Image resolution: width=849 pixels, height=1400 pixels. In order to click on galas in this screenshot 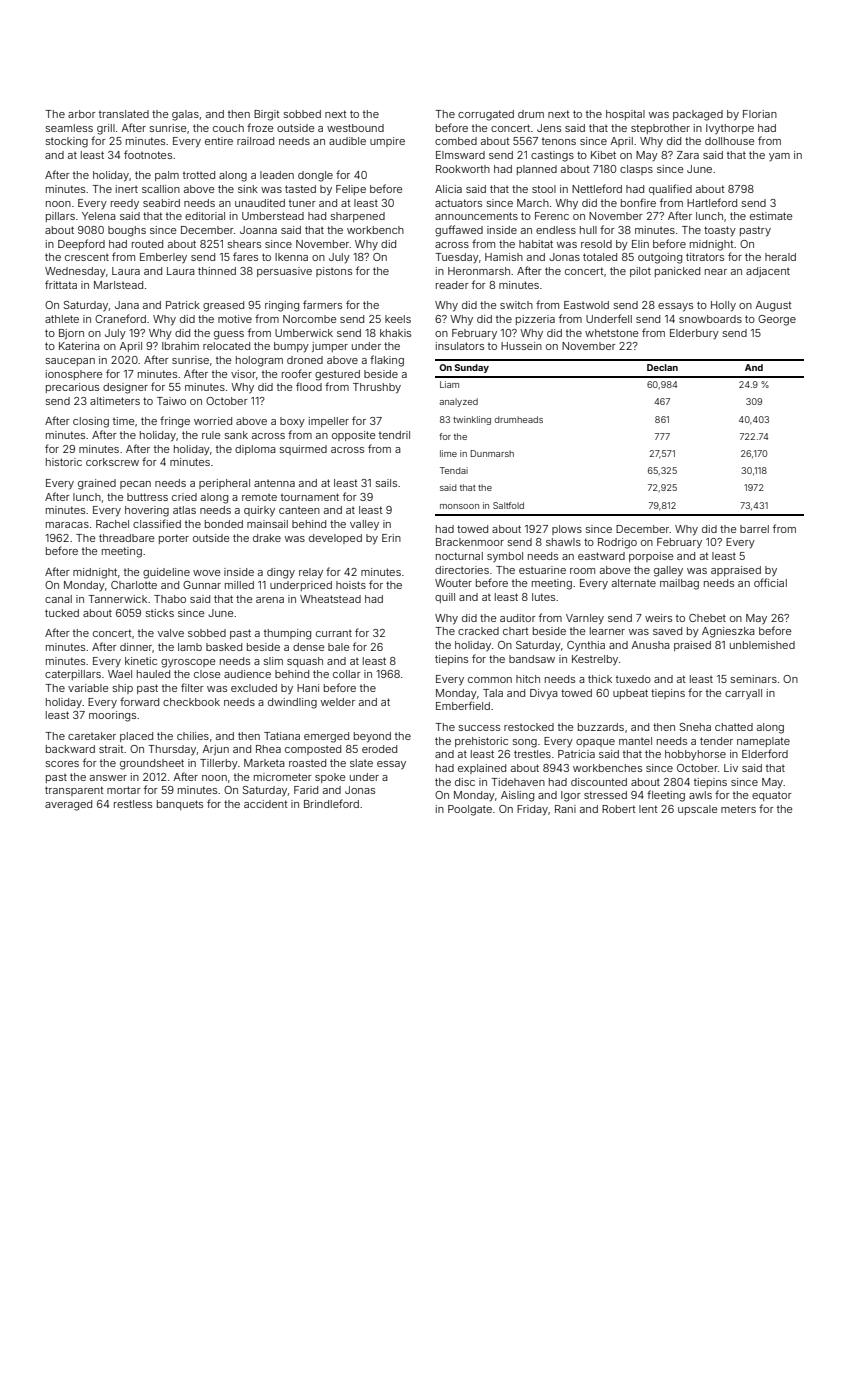, I will do `click(185, 115)`.
